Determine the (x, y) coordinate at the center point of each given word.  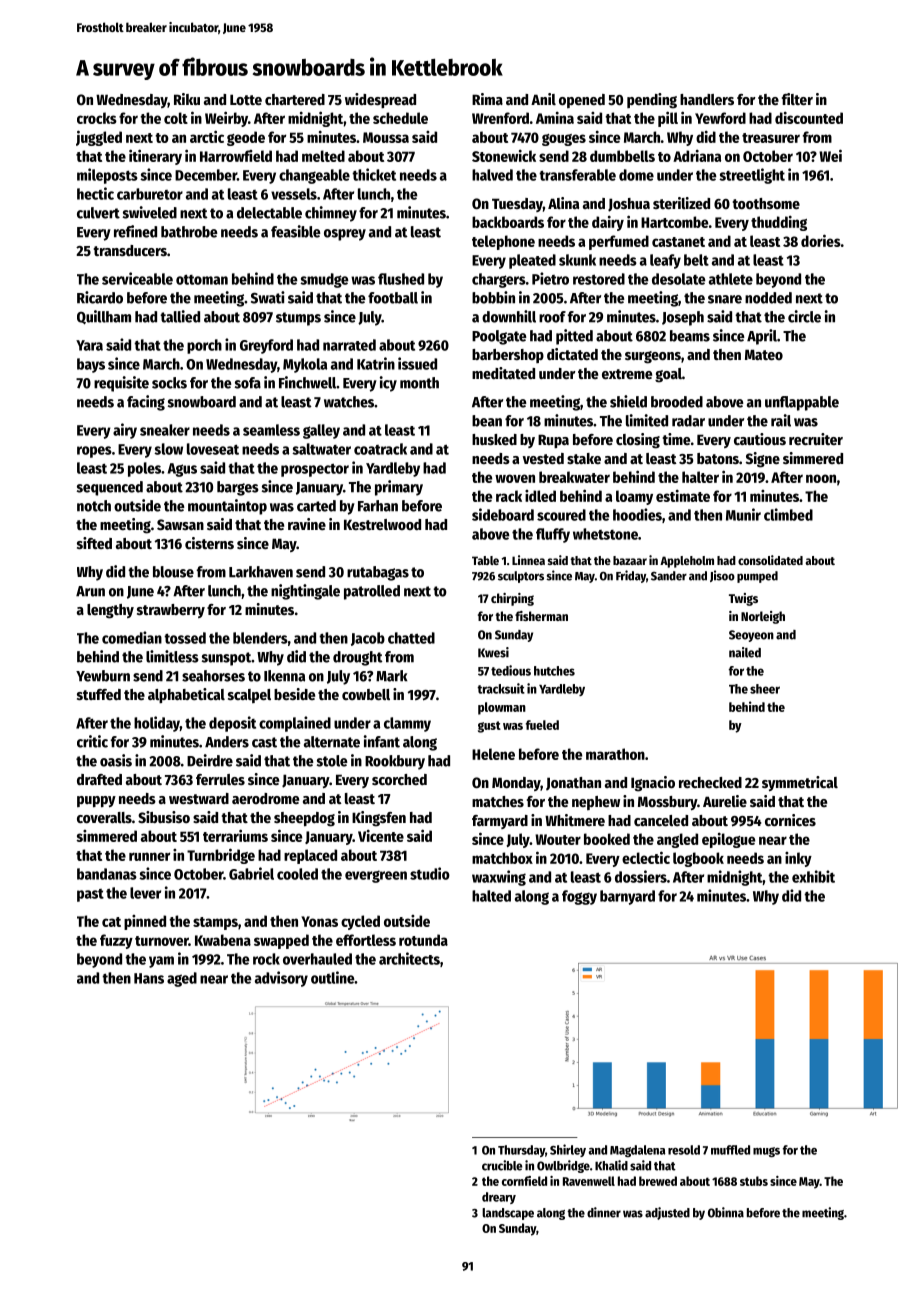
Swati (268, 297)
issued (417, 363)
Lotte (246, 99)
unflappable (802, 403)
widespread (380, 100)
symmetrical (800, 783)
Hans (149, 978)
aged (182, 979)
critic (92, 741)
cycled (360, 922)
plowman (502, 708)
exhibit (813, 876)
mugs (766, 1152)
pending (652, 101)
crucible (502, 1165)
